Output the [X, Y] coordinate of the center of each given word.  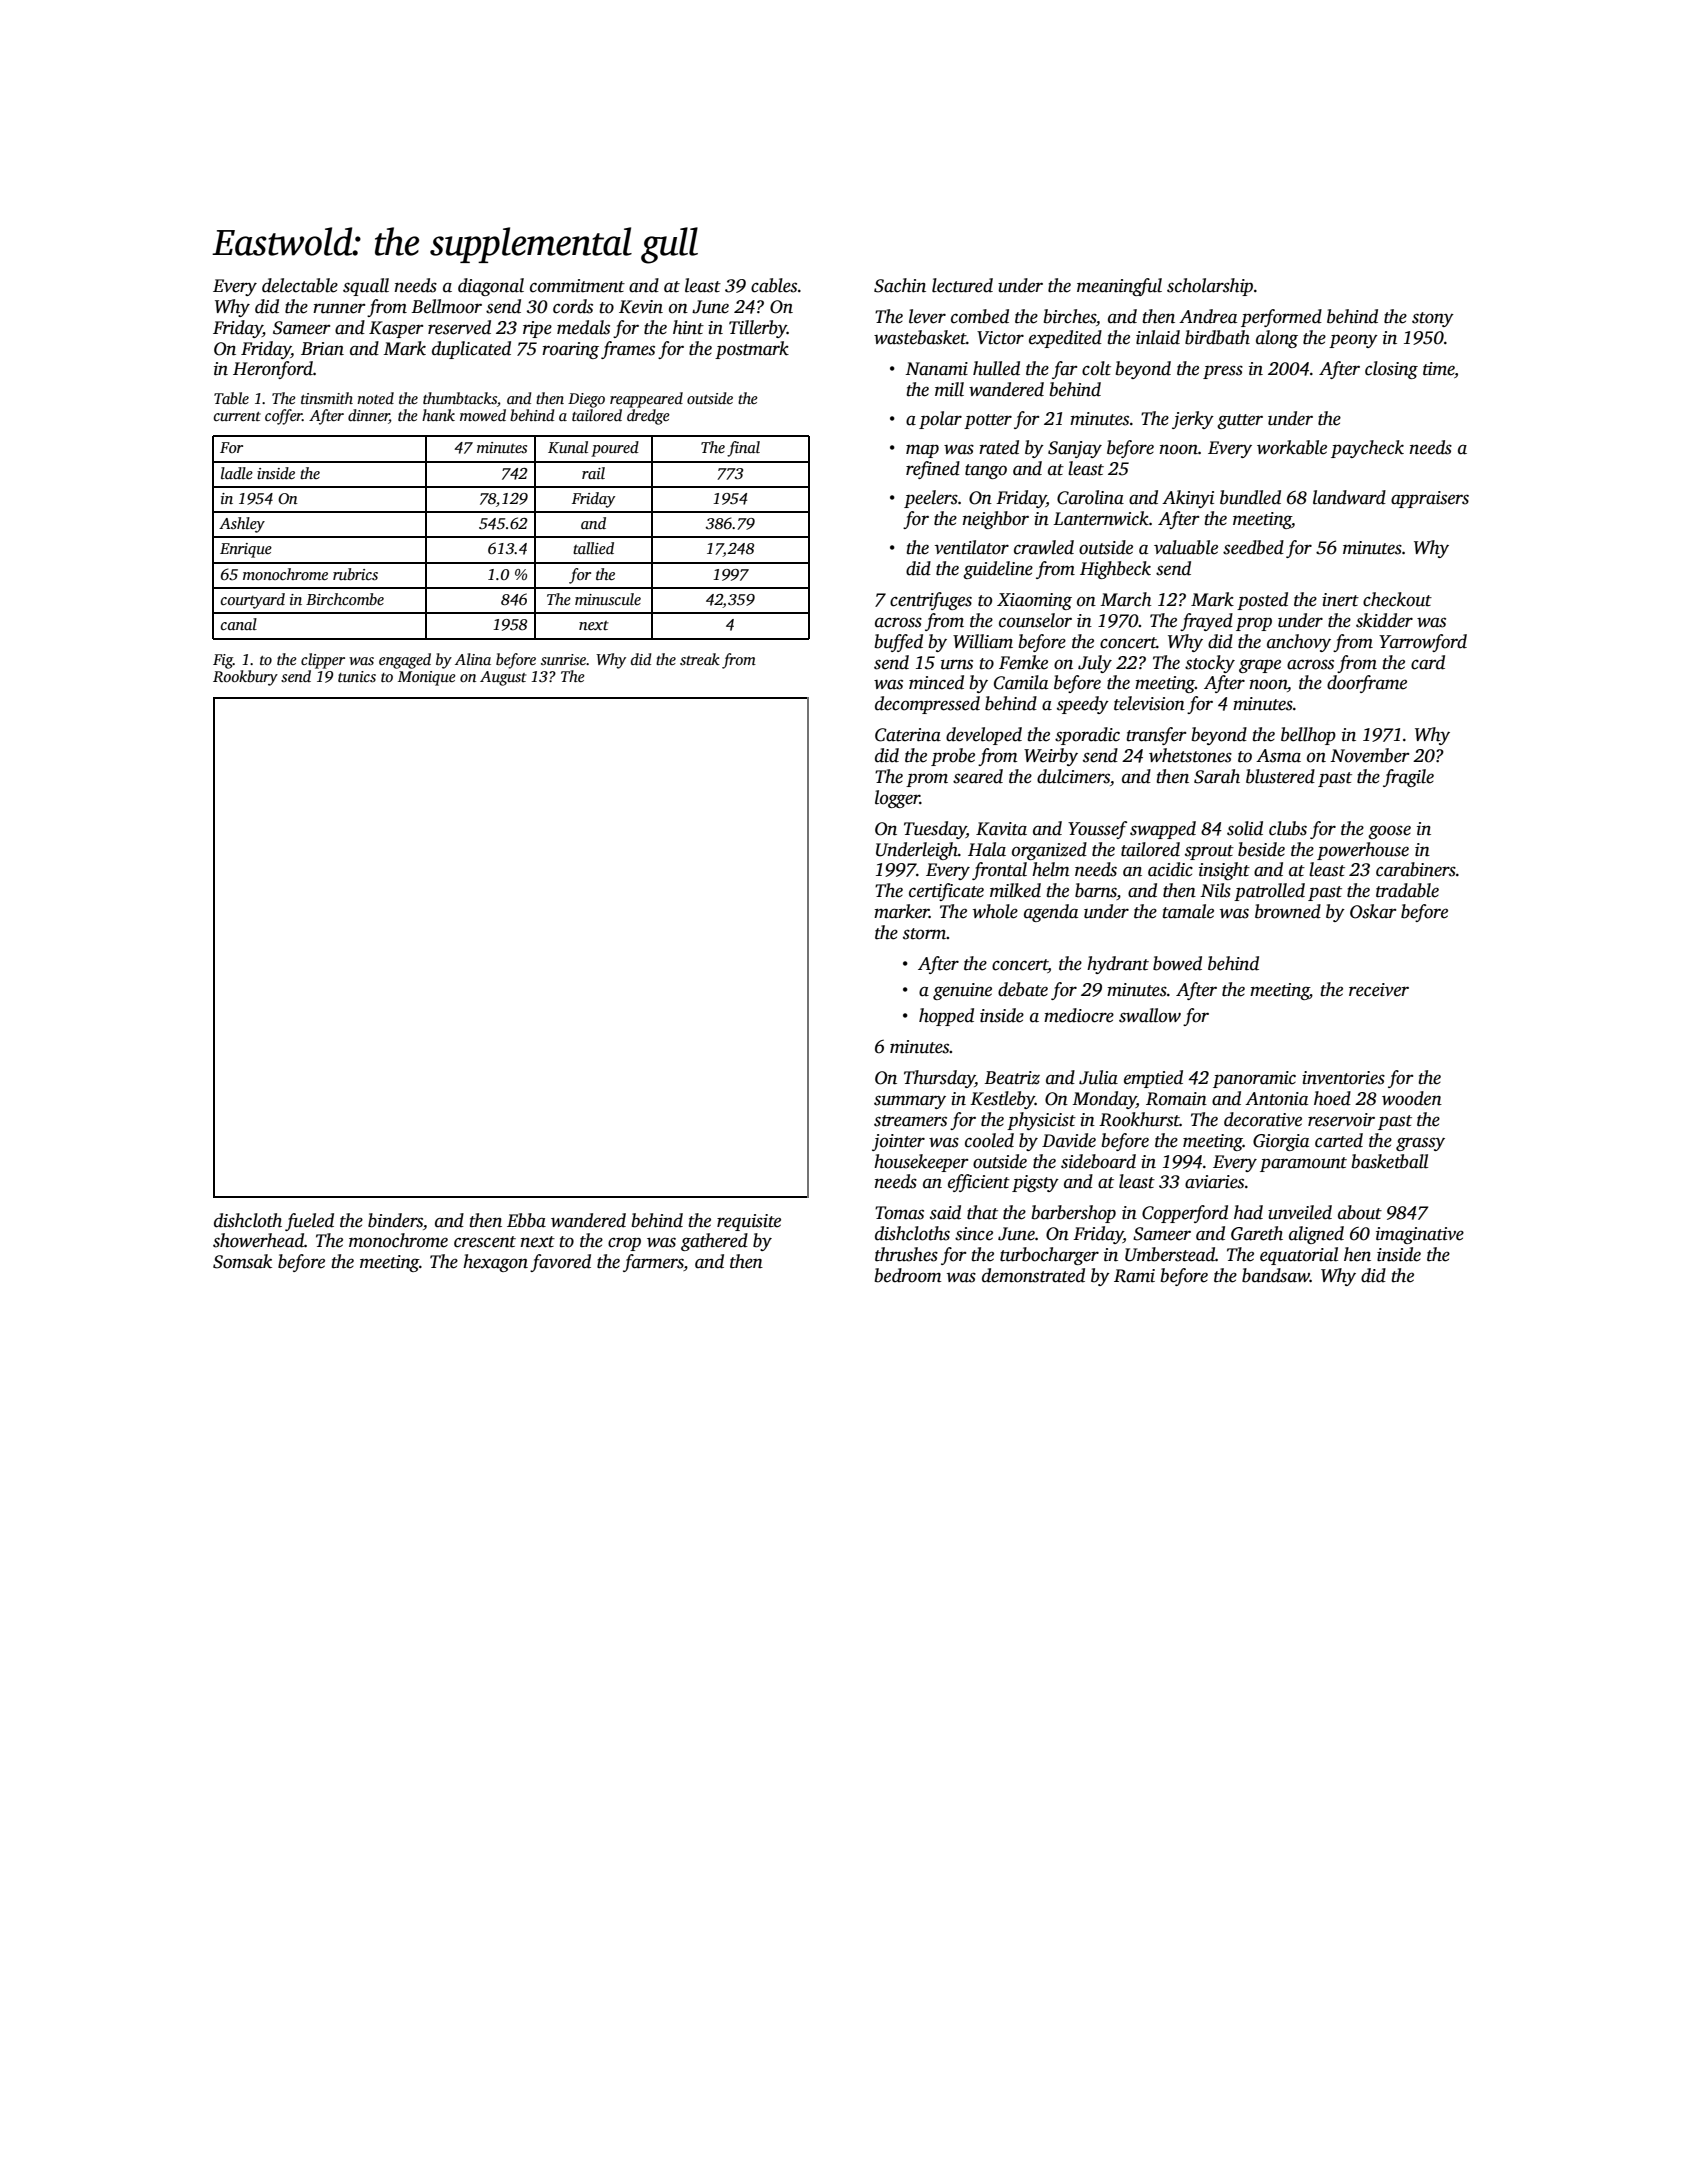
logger [897, 799]
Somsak [242, 1261]
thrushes [906, 1254]
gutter [1240, 421]
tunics [357, 676]
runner [339, 308]
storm [924, 934]
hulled [996, 368]
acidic [1170, 869]
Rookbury [245, 678]
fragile [1408, 778]
